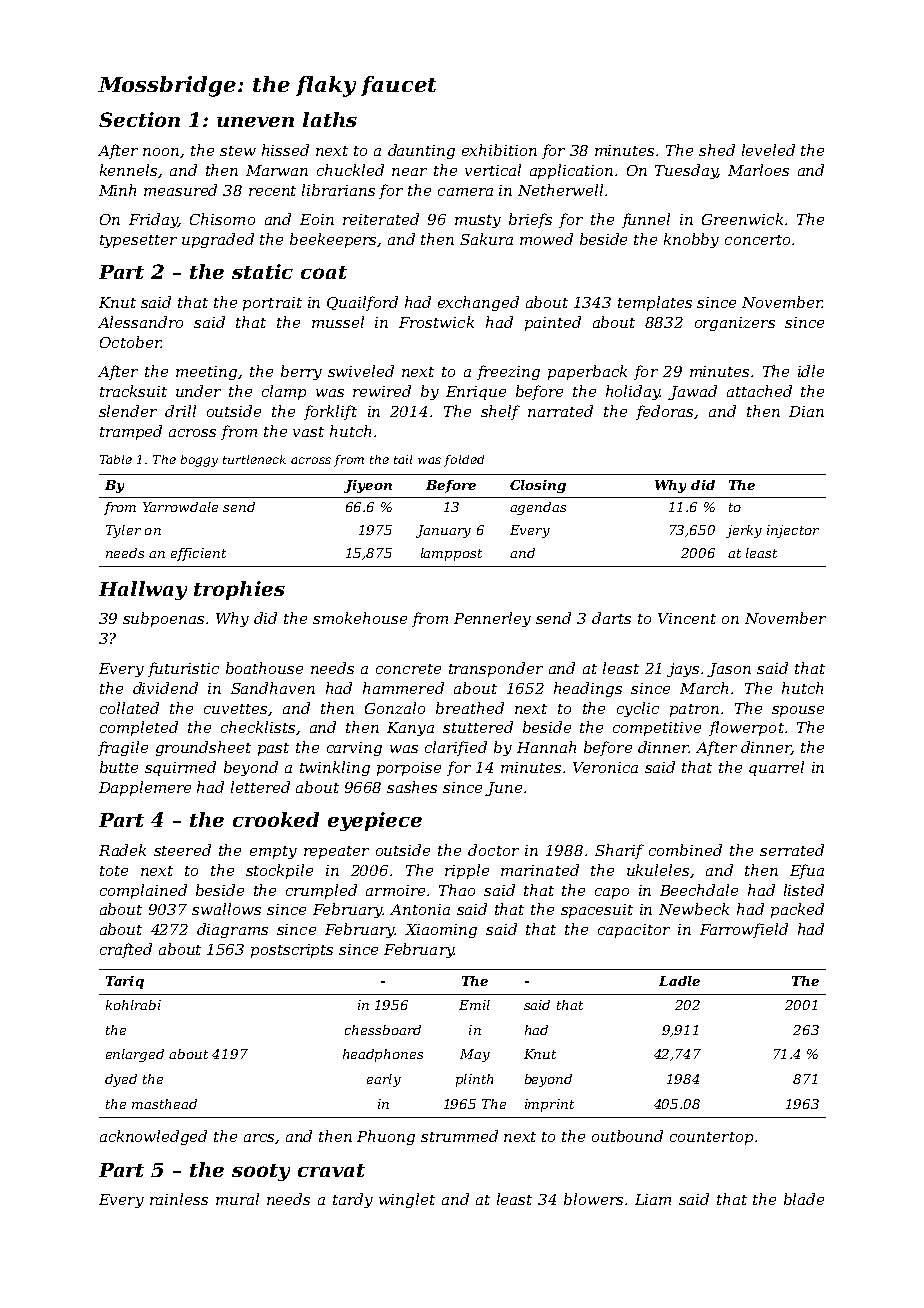 The height and width of the screenshot is (1308, 924). What do you see at coordinates (793, 531) in the screenshot?
I see `injector` at bounding box center [793, 531].
